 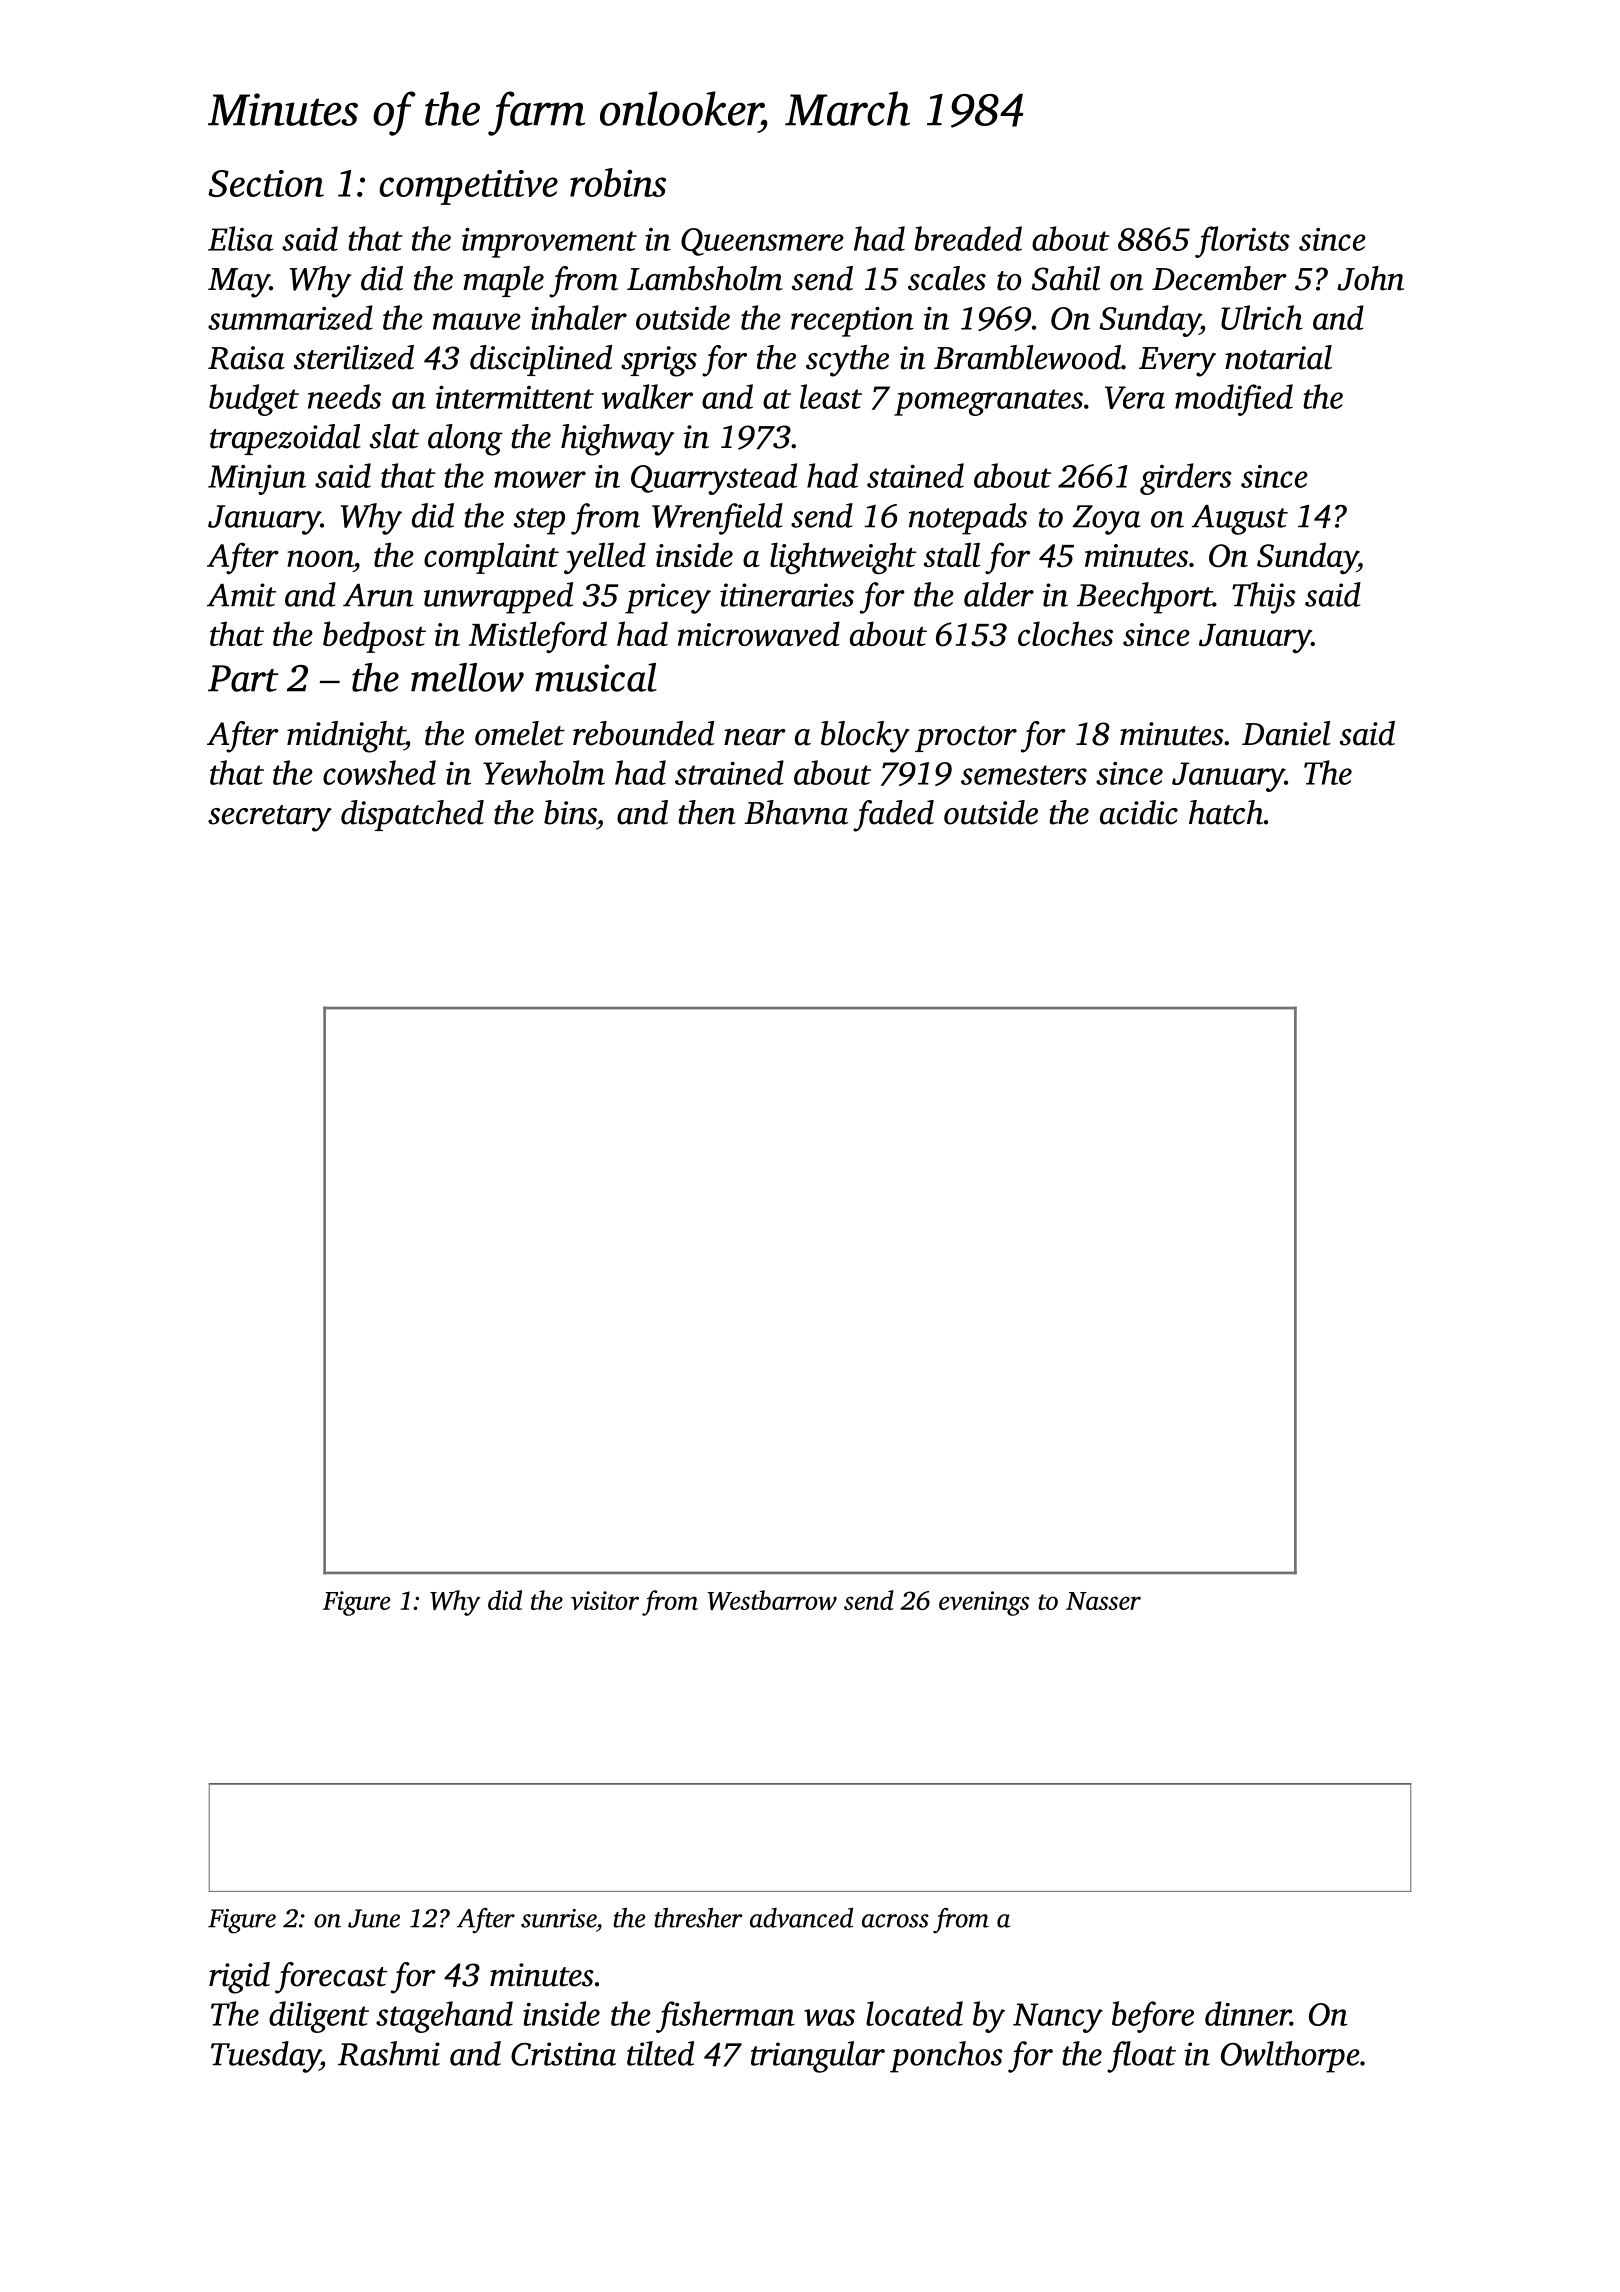 What do you see at coordinates (796, 812) in the page?
I see `Bhavna` at bounding box center [796, 812].
